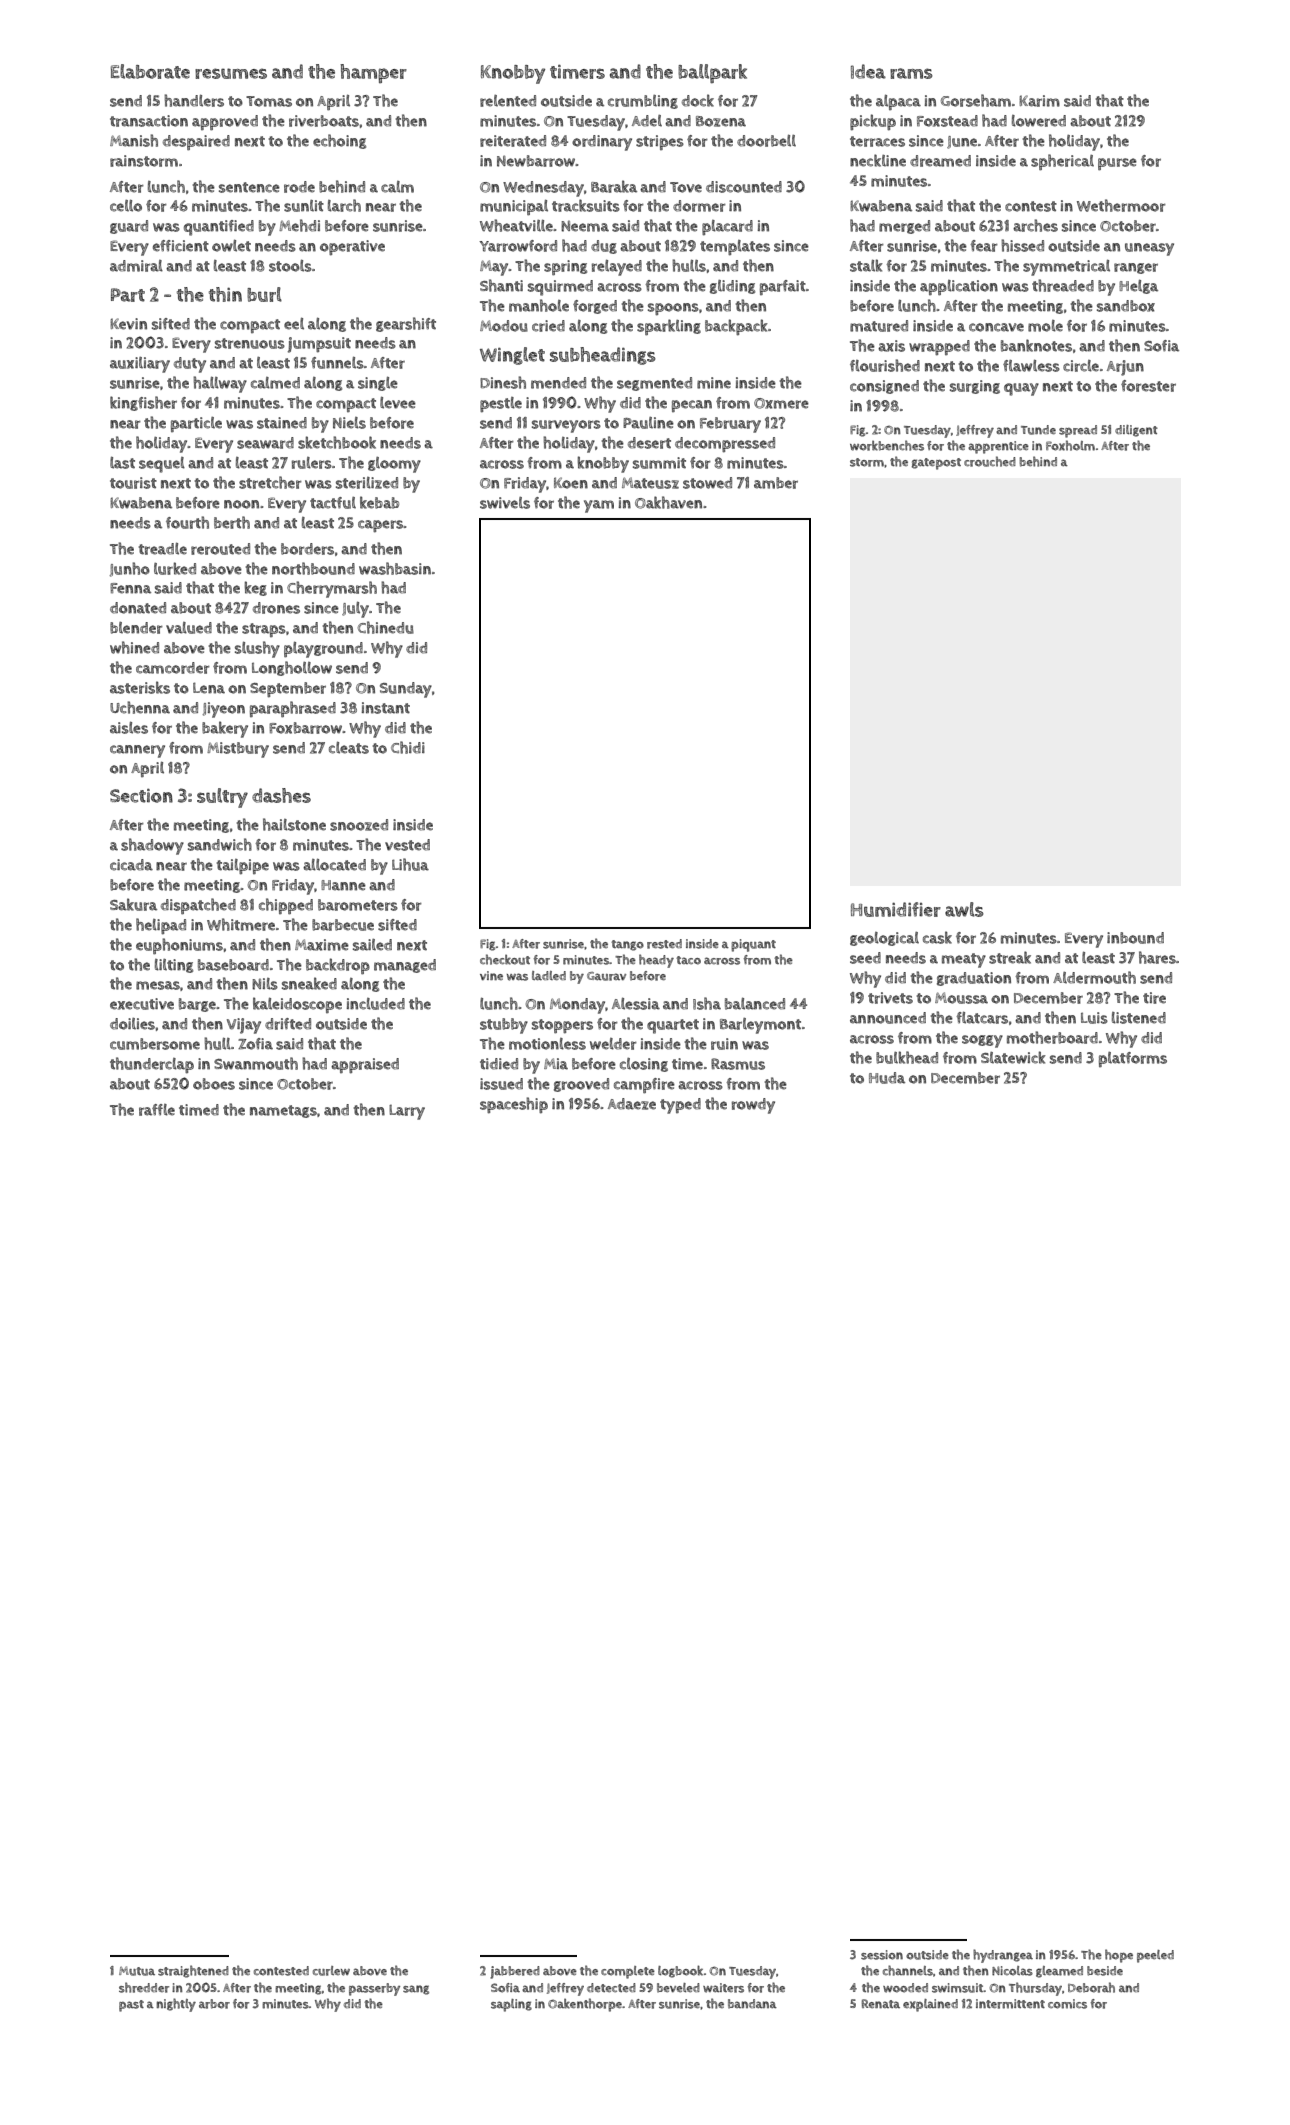 The image size is (1290, 2125). Describe the element at coordinates (255, 1044) in the screenshot. I see `Zofia` at that location.
